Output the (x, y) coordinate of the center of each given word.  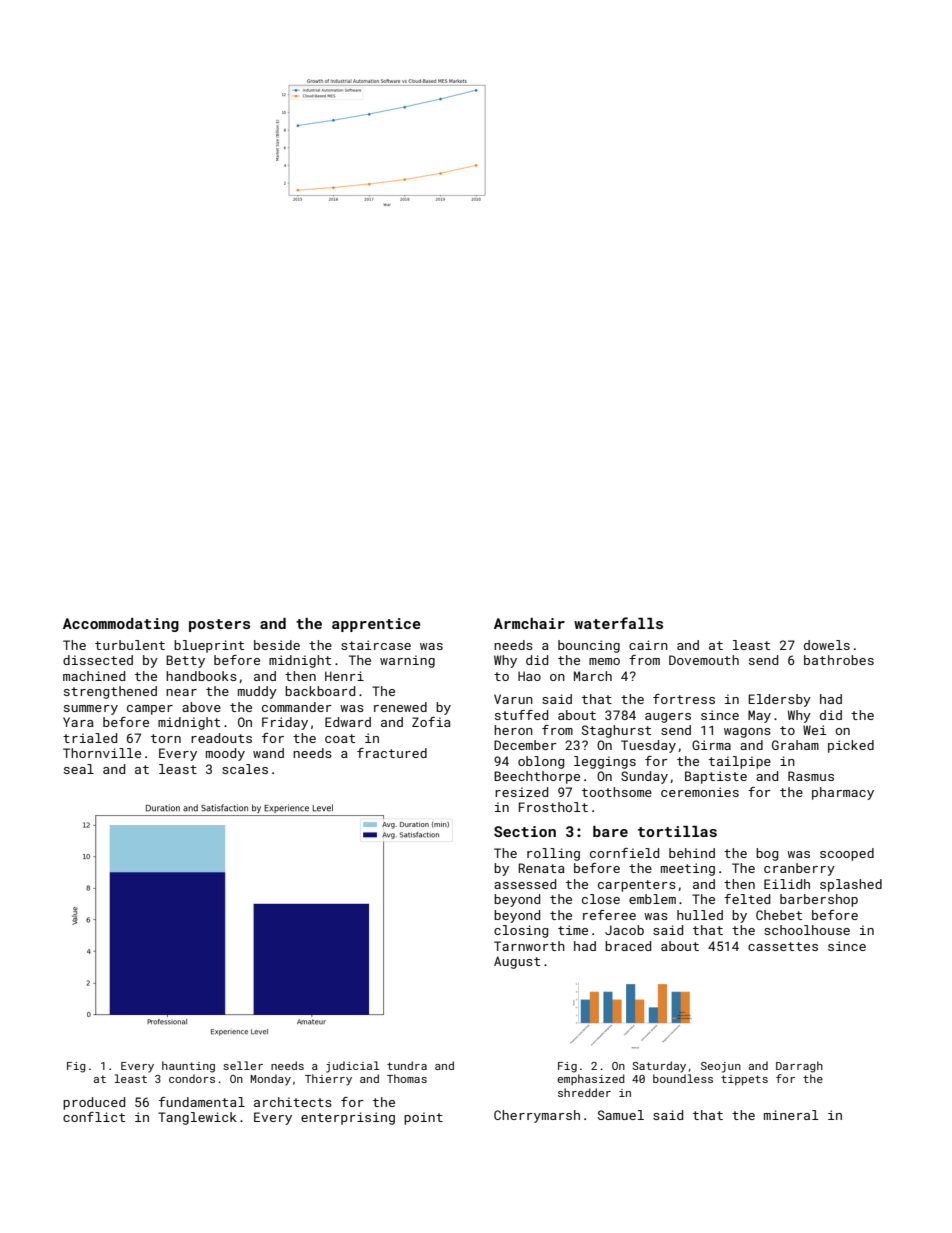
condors (192, 1078)
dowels (827, 645)
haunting (188, 1067)
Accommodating (121, 625)
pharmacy (843, 793)
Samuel (621, 1115)
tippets (744, 1080)
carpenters (637, 886)
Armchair (529, 623)
